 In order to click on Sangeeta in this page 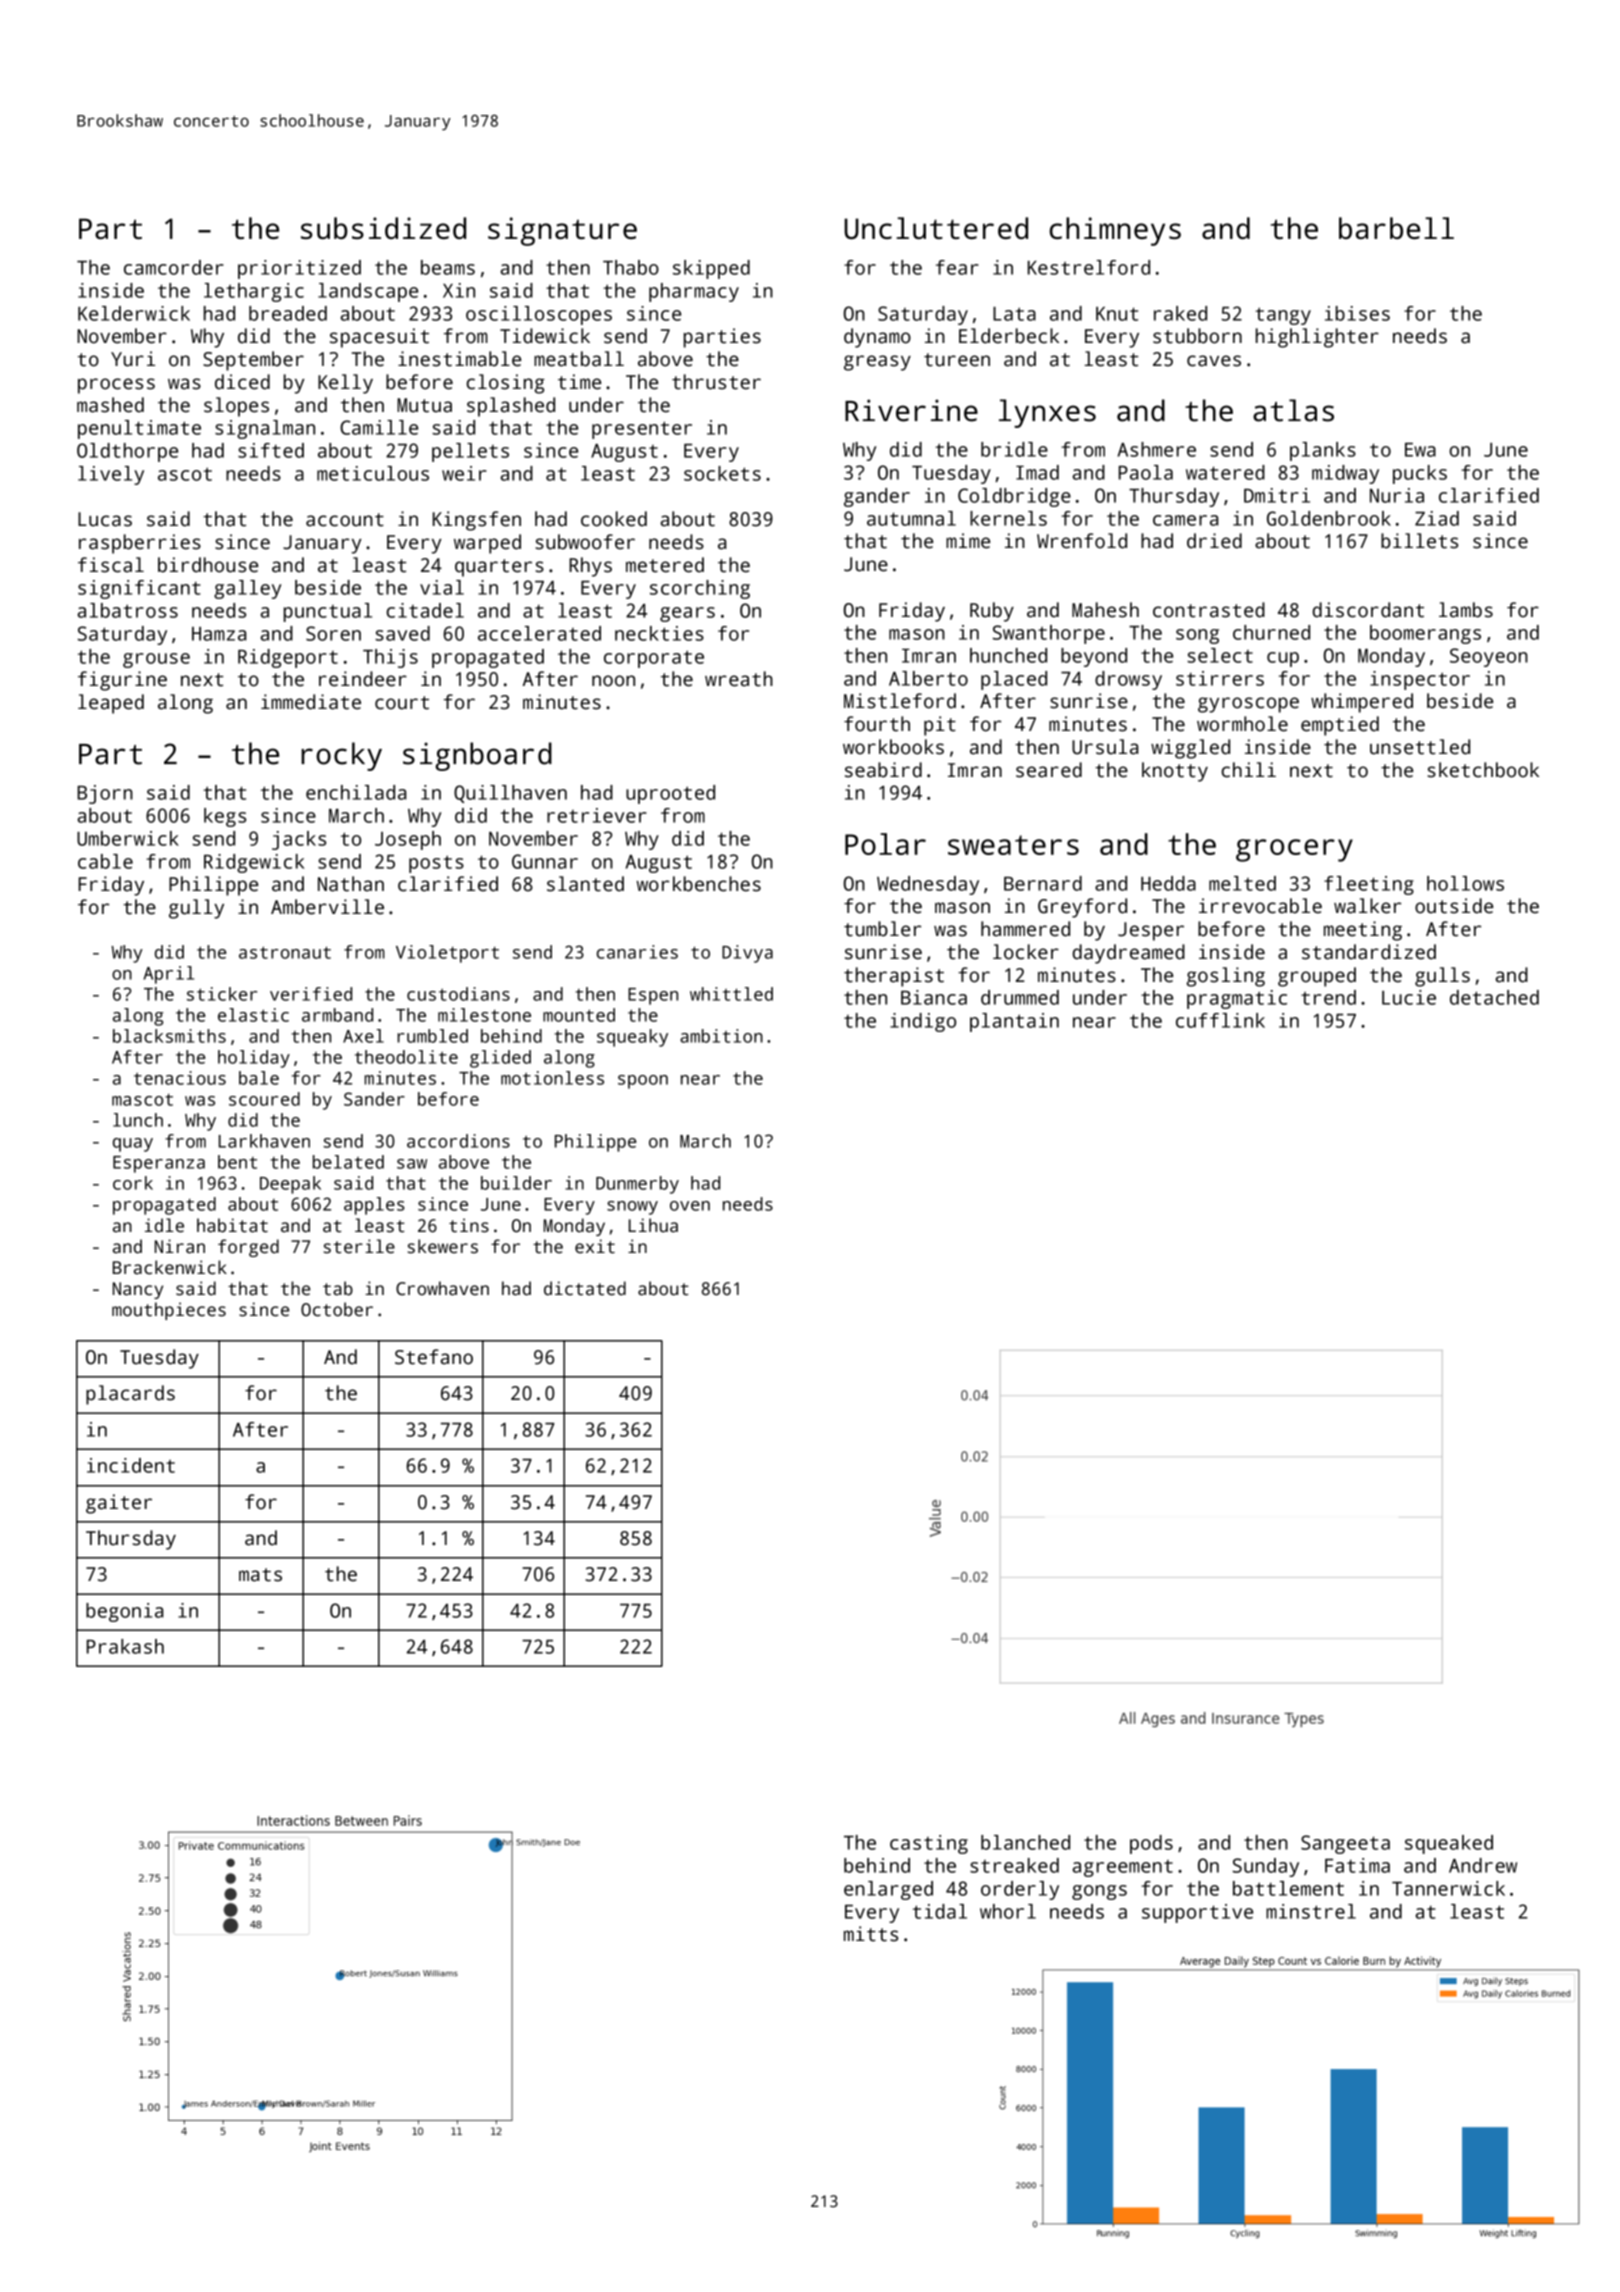, I will do `click(1345, 1844)`.
